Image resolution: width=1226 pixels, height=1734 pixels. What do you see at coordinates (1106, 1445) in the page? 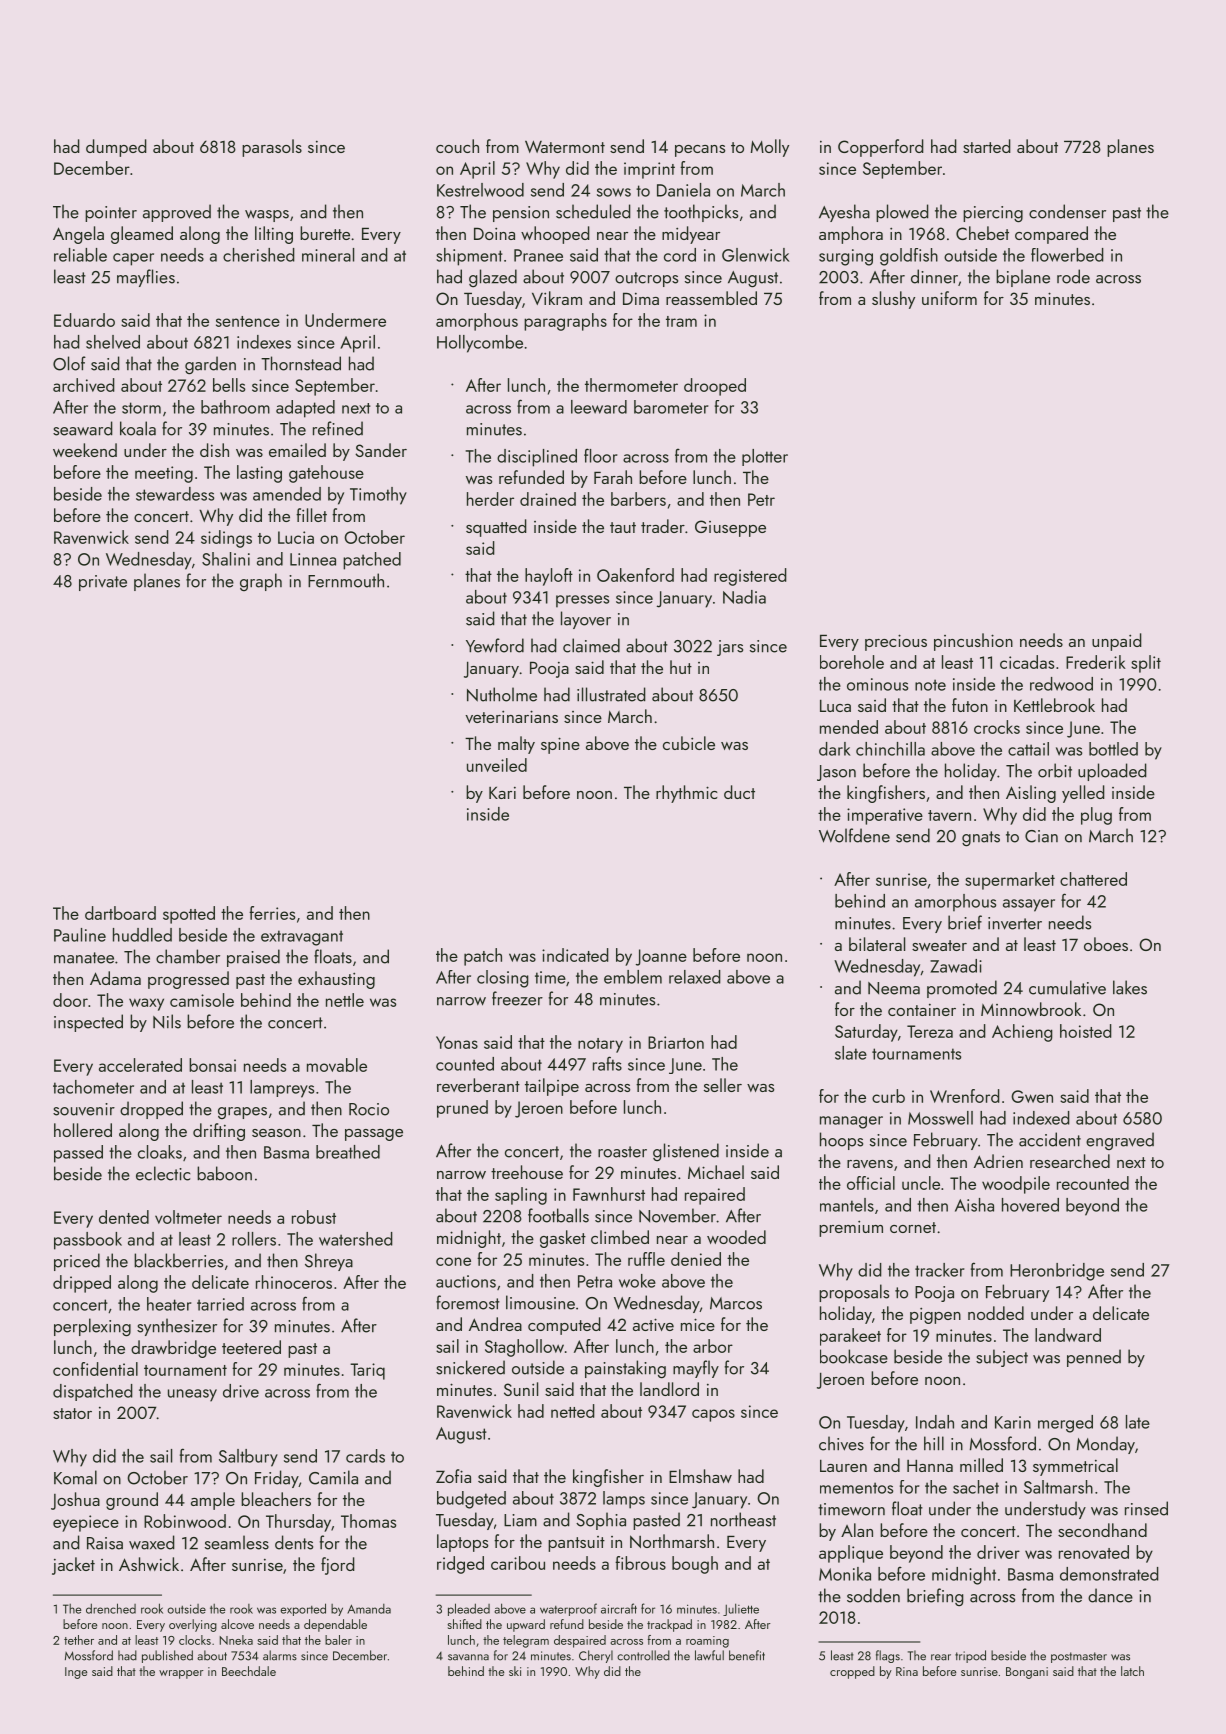
I see `Monday` at bounding box center [1106, 1445].
